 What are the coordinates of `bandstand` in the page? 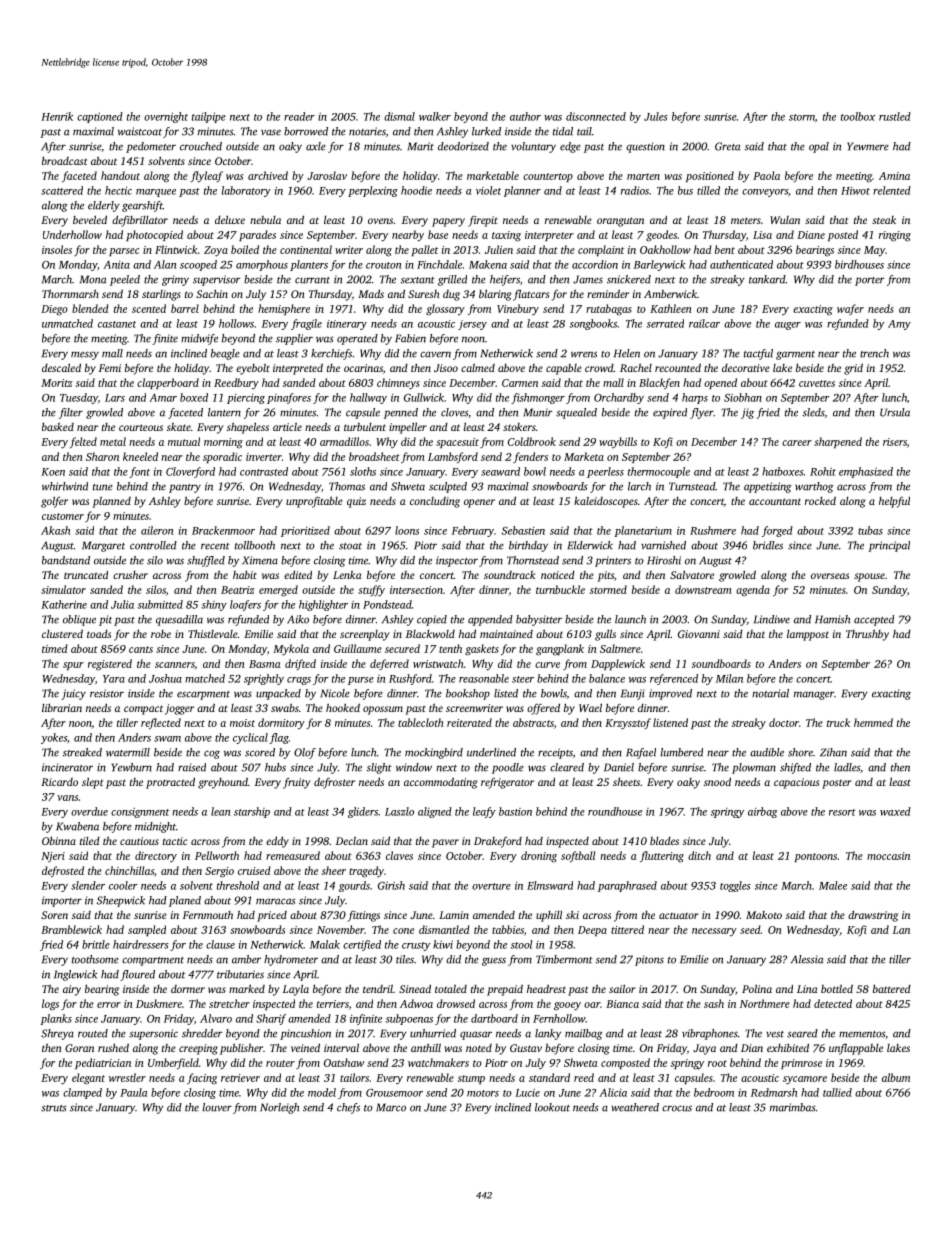 It's located at (66, 560).
